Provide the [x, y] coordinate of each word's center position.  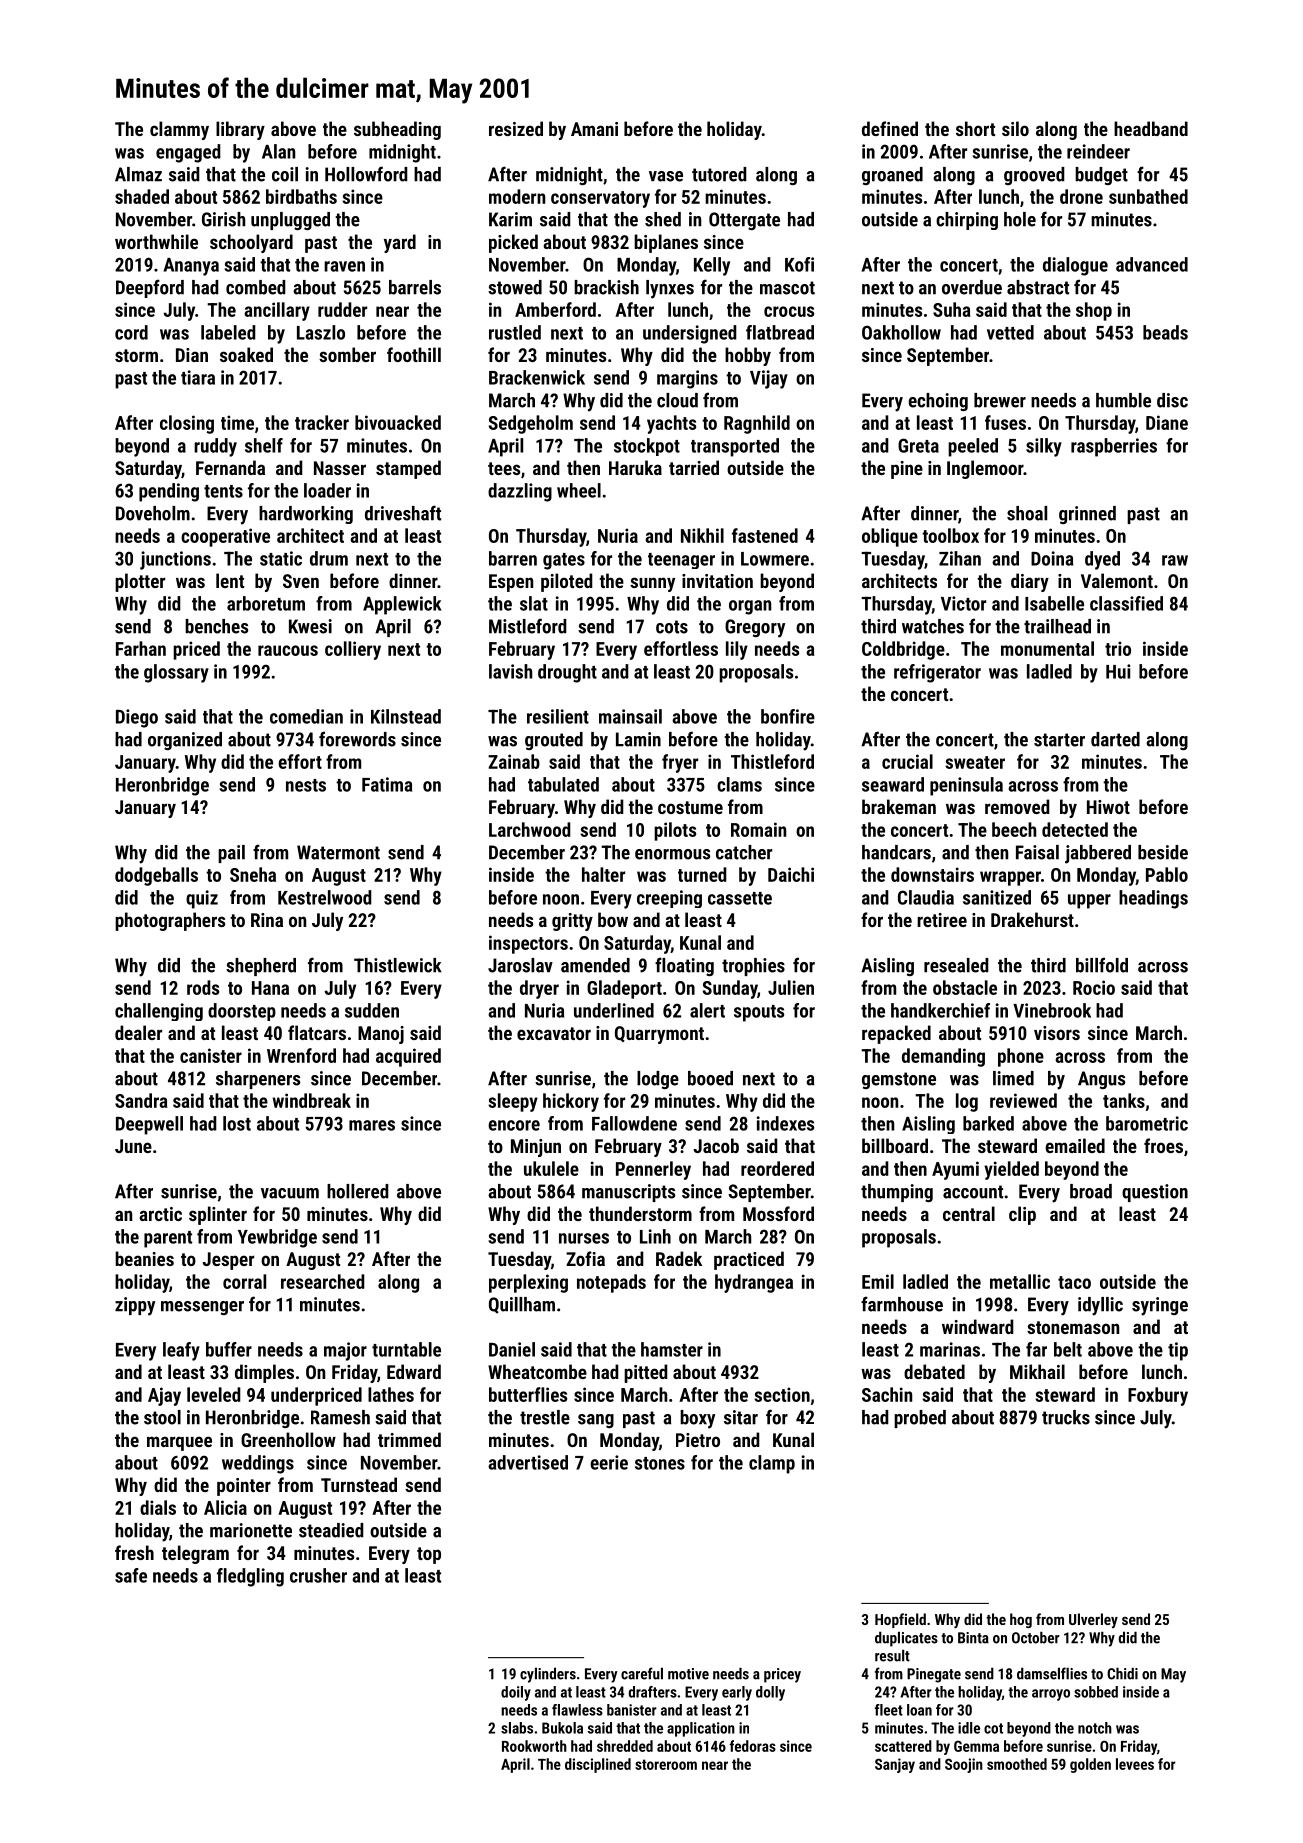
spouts [759, 1013]
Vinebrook [1052, 1010]
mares [372, 1125]
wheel [579, 490]
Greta [918, 445]
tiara [198, 377]
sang [596, 1421]
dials [158, 1507]
